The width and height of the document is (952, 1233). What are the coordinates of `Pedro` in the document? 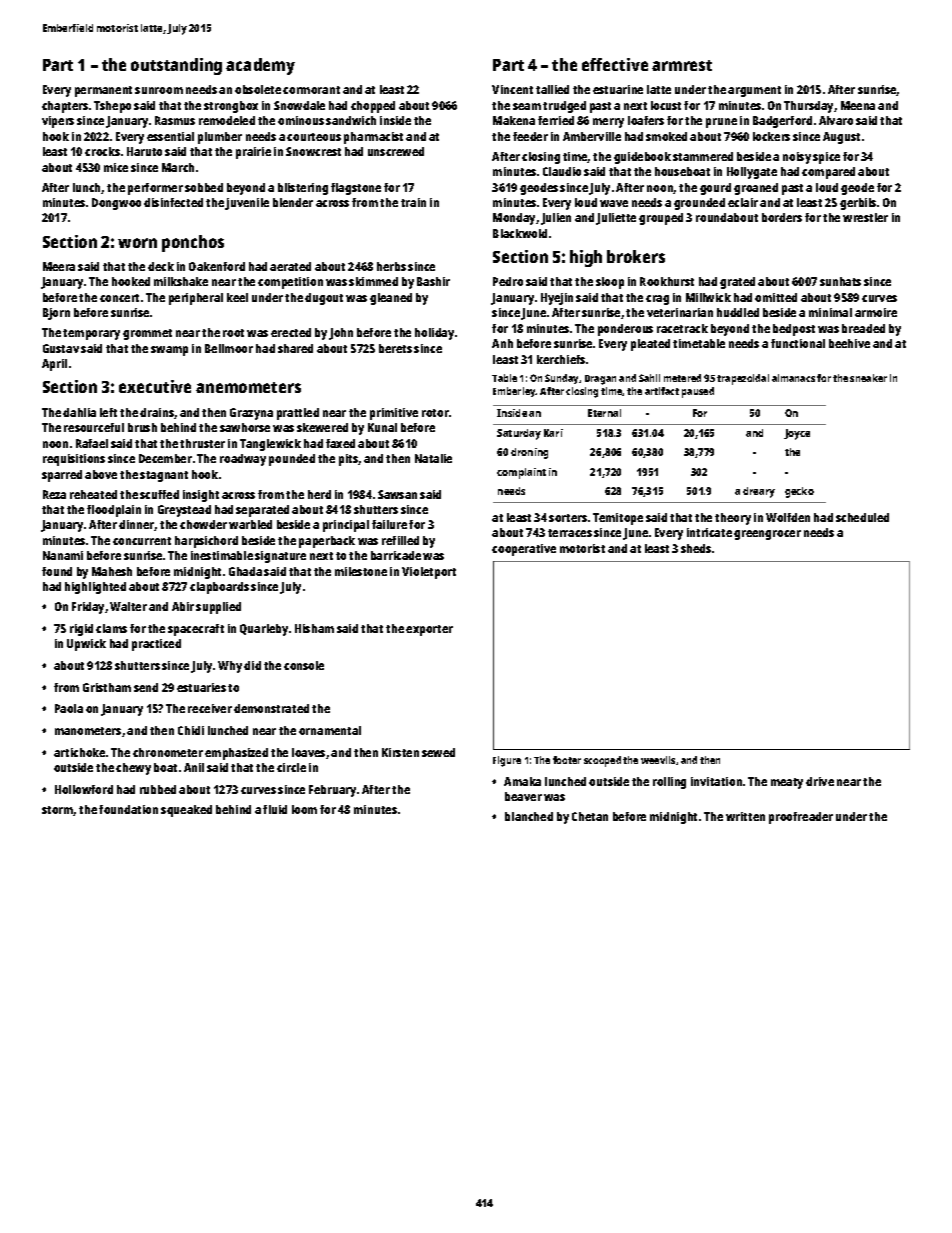 It's located at (508, 281).
